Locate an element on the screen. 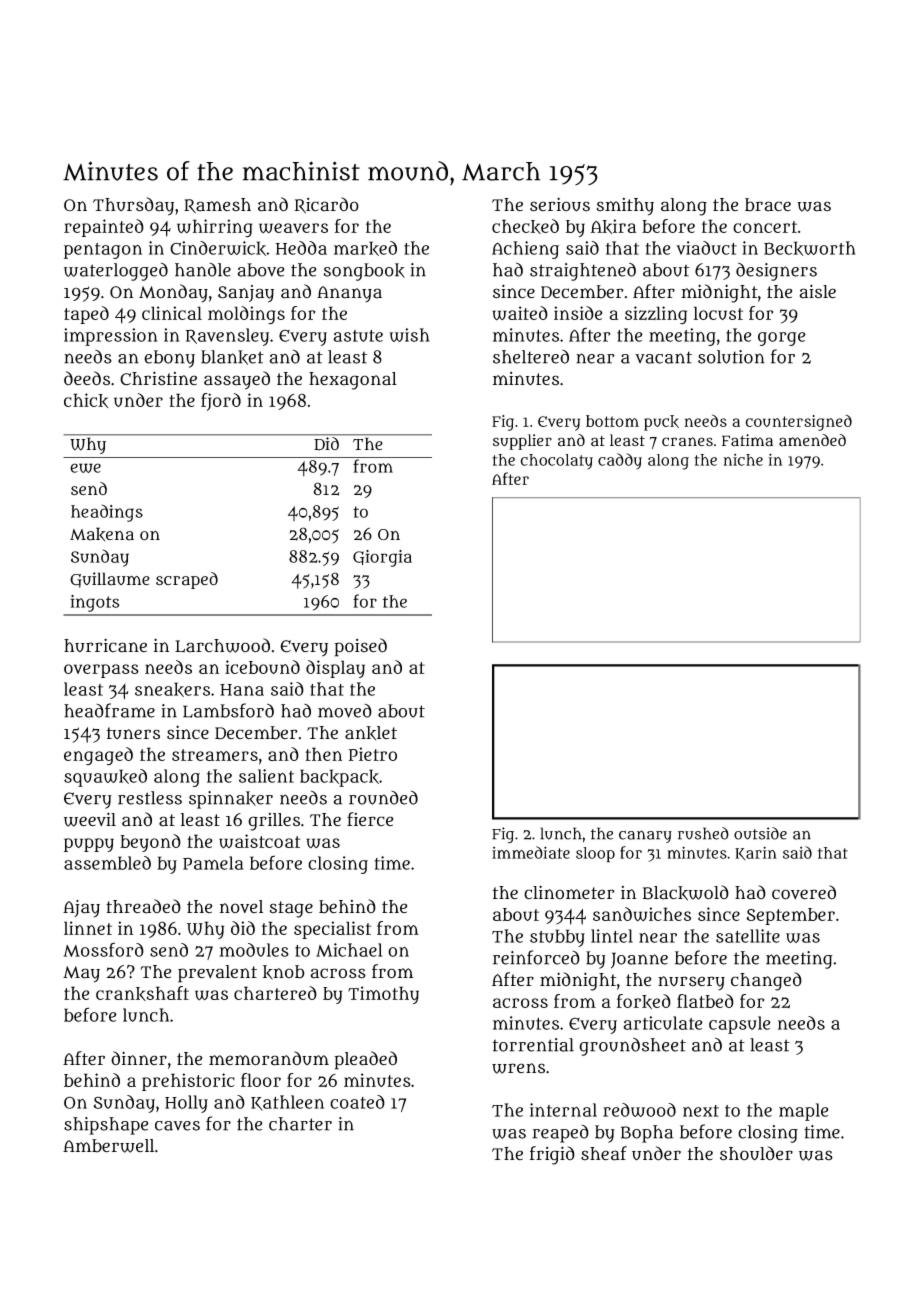 This screenshot has width=924, height=1311. scraped is located at coordinates (187, 580).
